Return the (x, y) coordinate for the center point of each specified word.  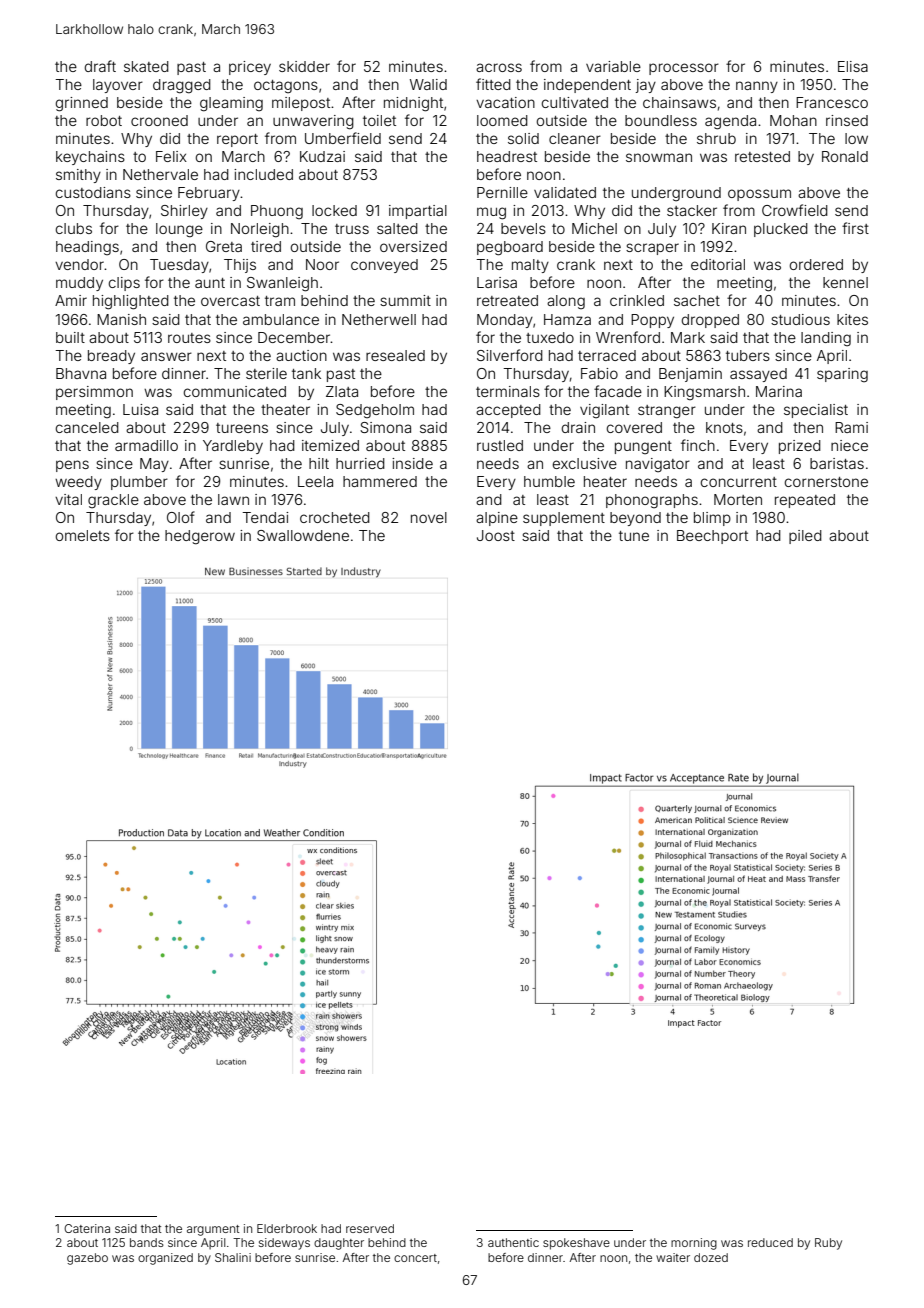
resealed (395, 355)
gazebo (87, 1259)
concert (415, 1258)
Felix (171, 156)
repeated (805, 501)
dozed (711, 1257)
